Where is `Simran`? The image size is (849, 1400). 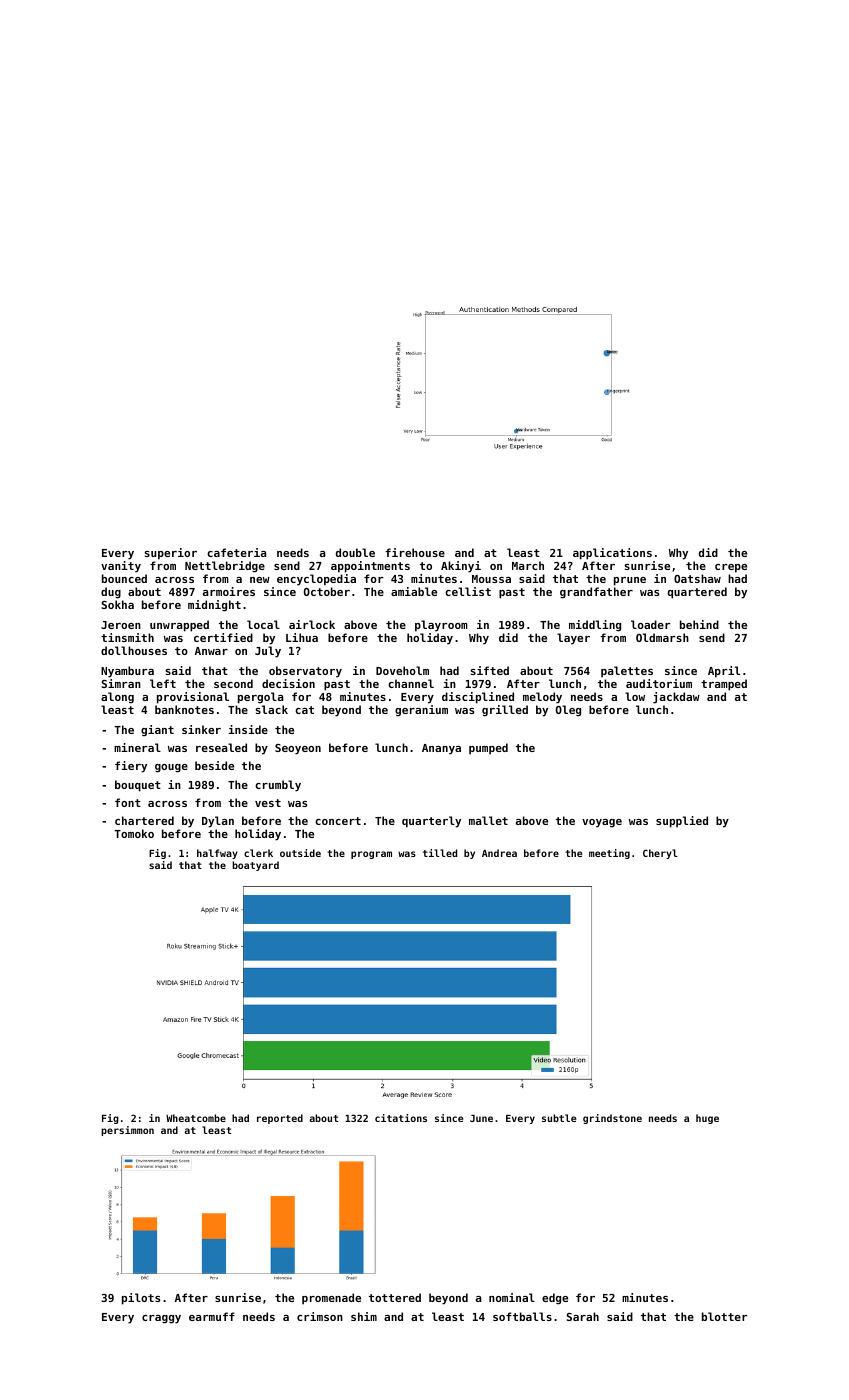
Simran is located at coordinates (121, 683).
